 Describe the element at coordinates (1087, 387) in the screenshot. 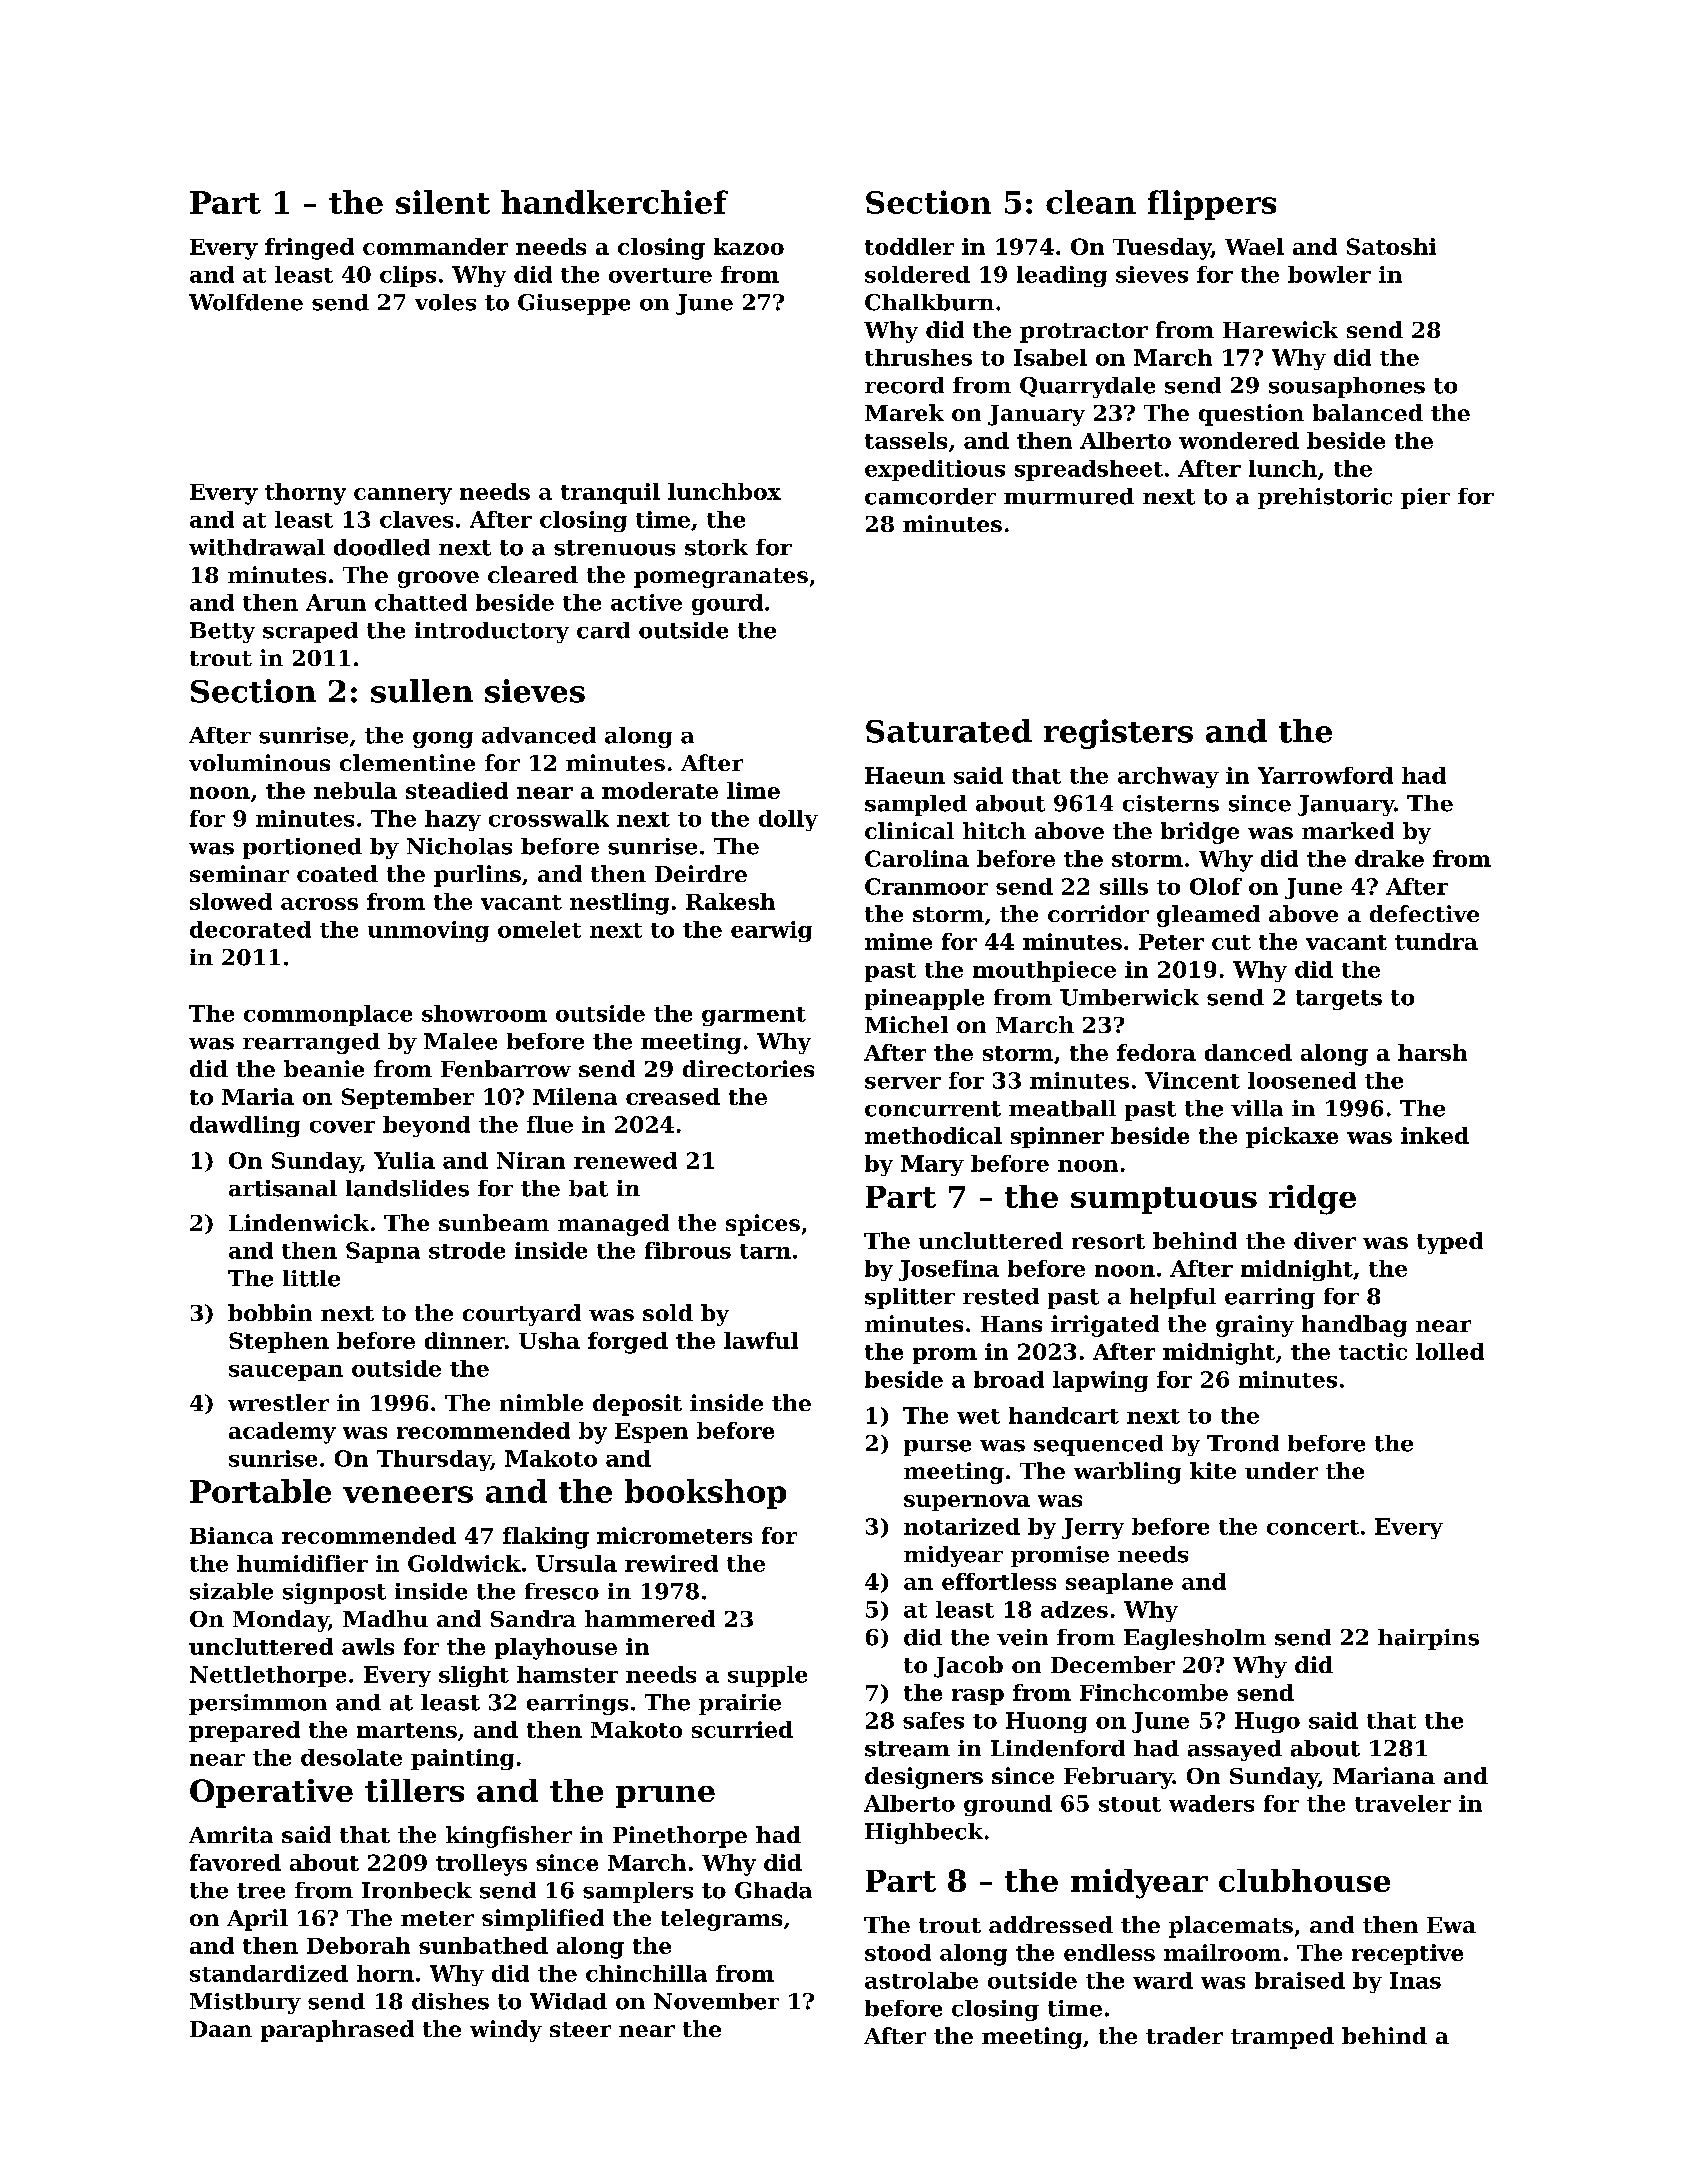

I see `Quarrydale` at that location.
